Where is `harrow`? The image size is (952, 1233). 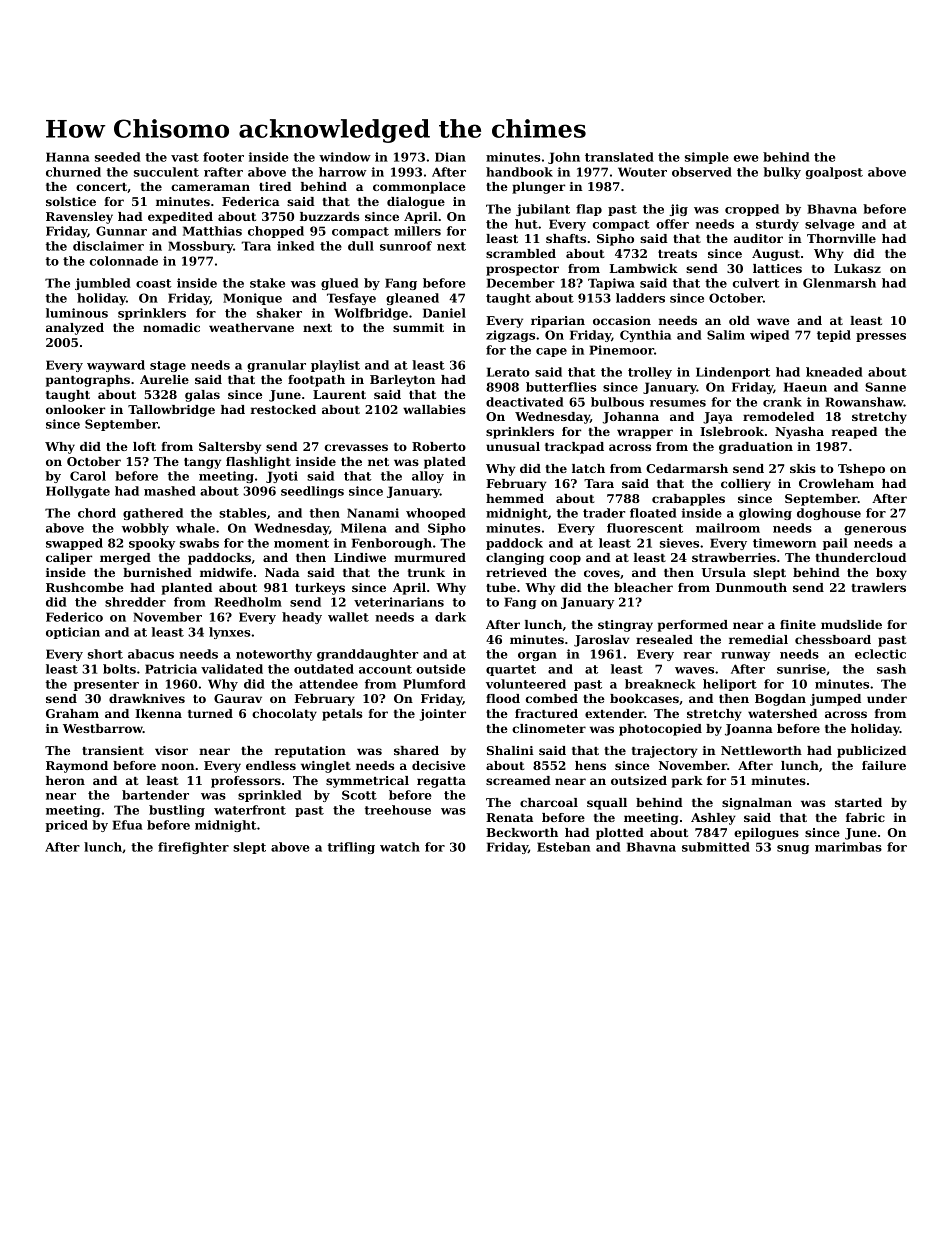
harrow is located at coordinates (343, 172).
